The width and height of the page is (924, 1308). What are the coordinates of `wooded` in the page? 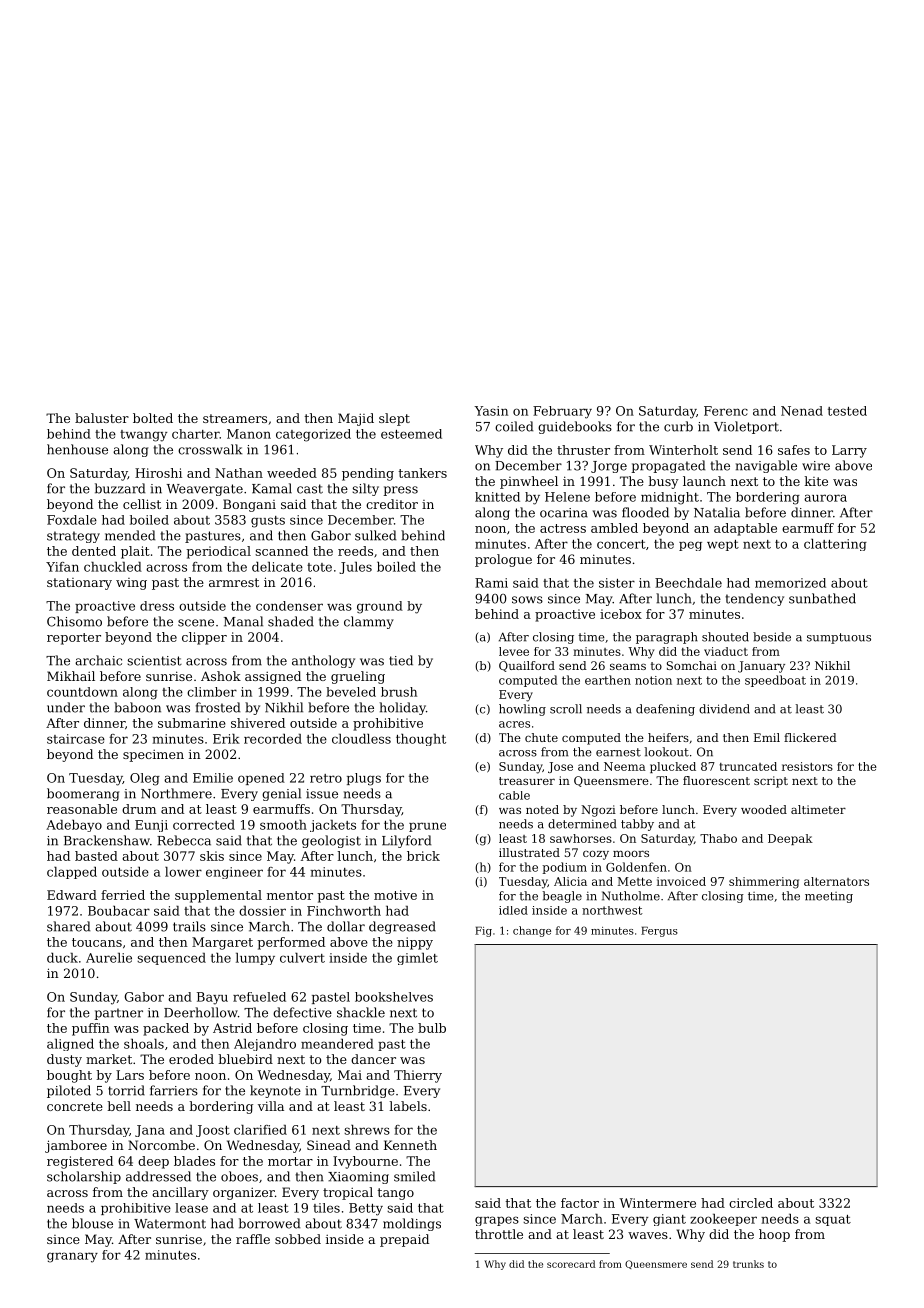 It's located at (764, 809).
